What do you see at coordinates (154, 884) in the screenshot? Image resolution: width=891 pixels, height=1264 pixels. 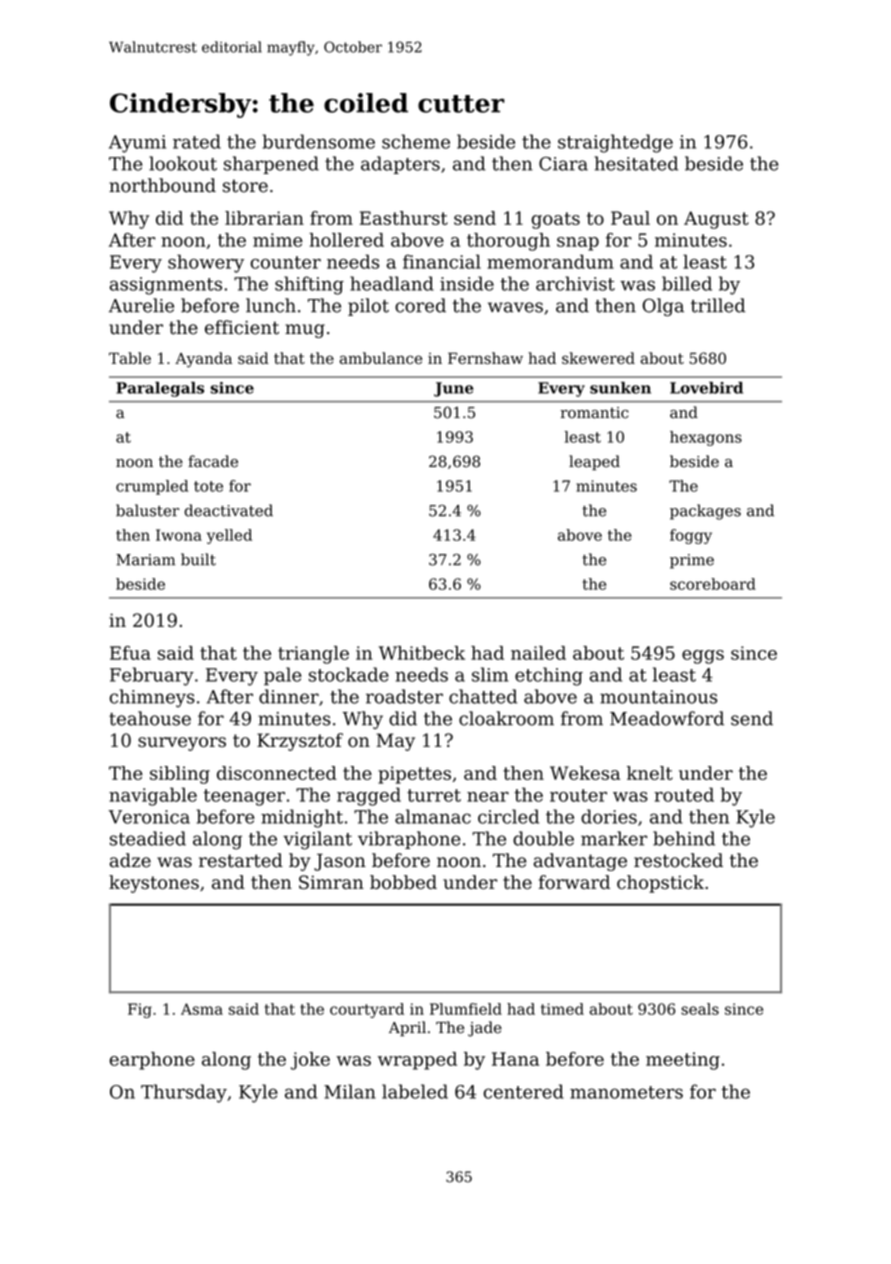 I see `keystones` at bounding box center [154, 884].
